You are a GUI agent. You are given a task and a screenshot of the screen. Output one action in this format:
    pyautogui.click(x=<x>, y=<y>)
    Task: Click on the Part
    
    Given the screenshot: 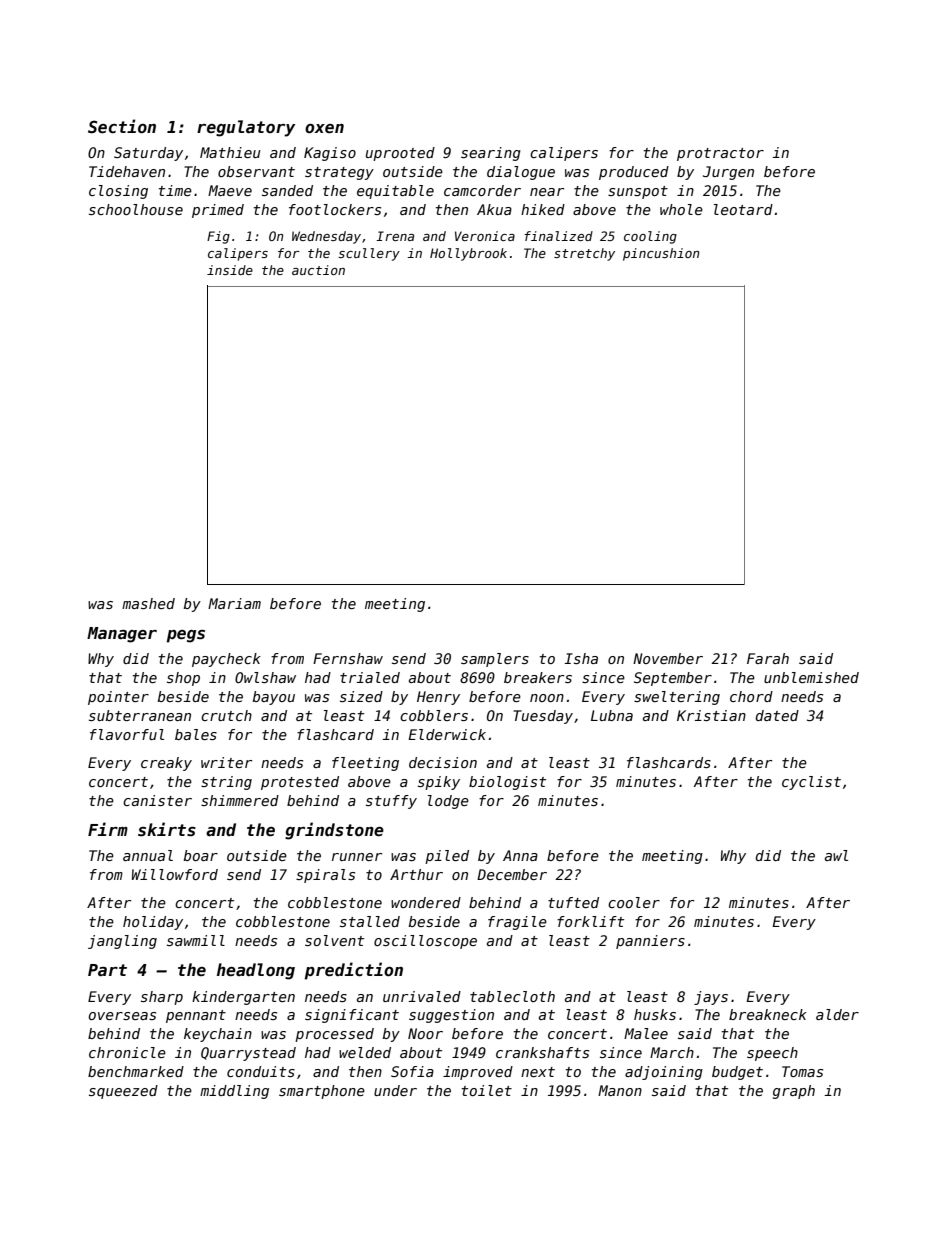 What is the action you would take?
    pyautogui.click(x=107, y=970)
